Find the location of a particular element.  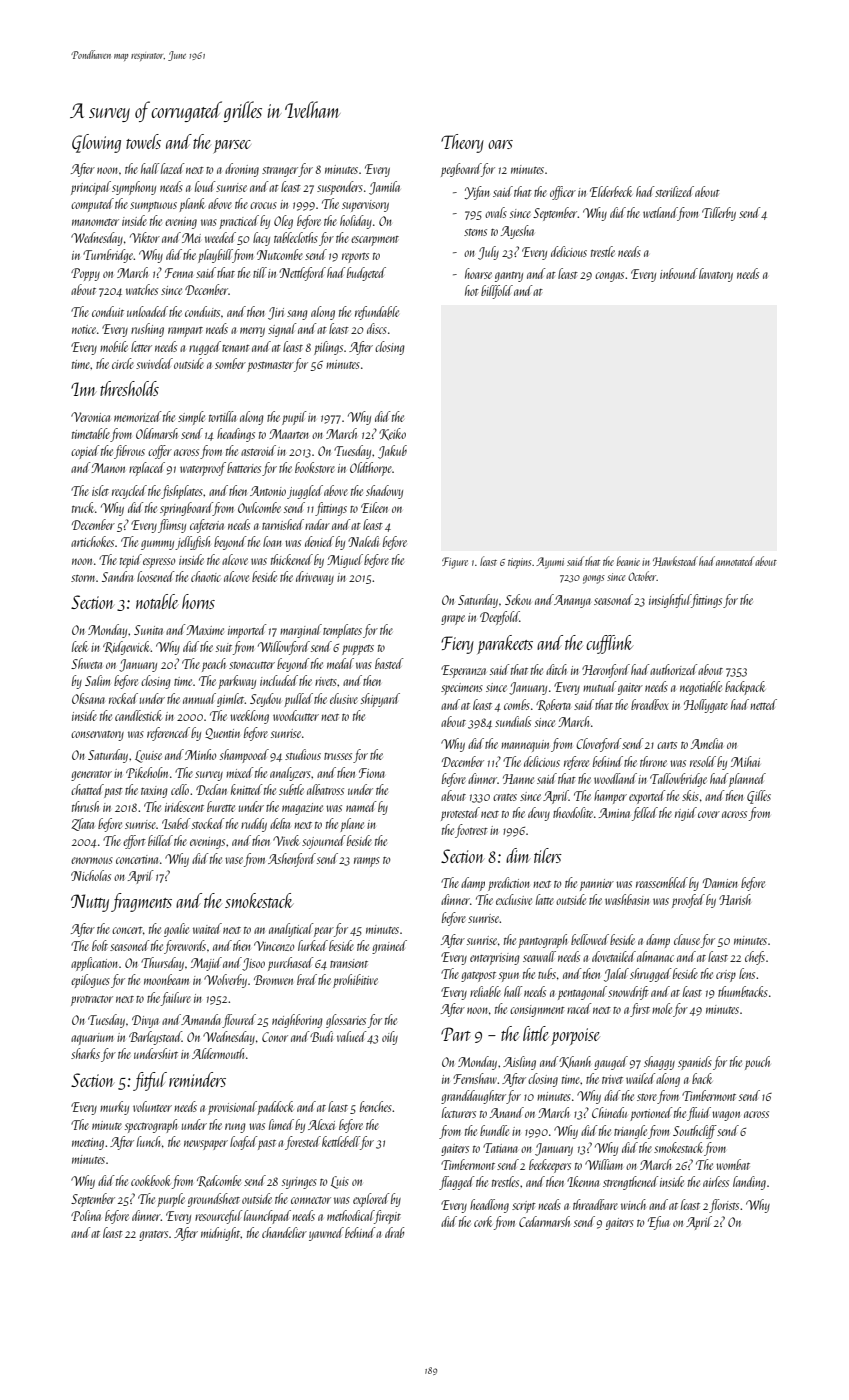

named is located at coordinates (361, 806).
